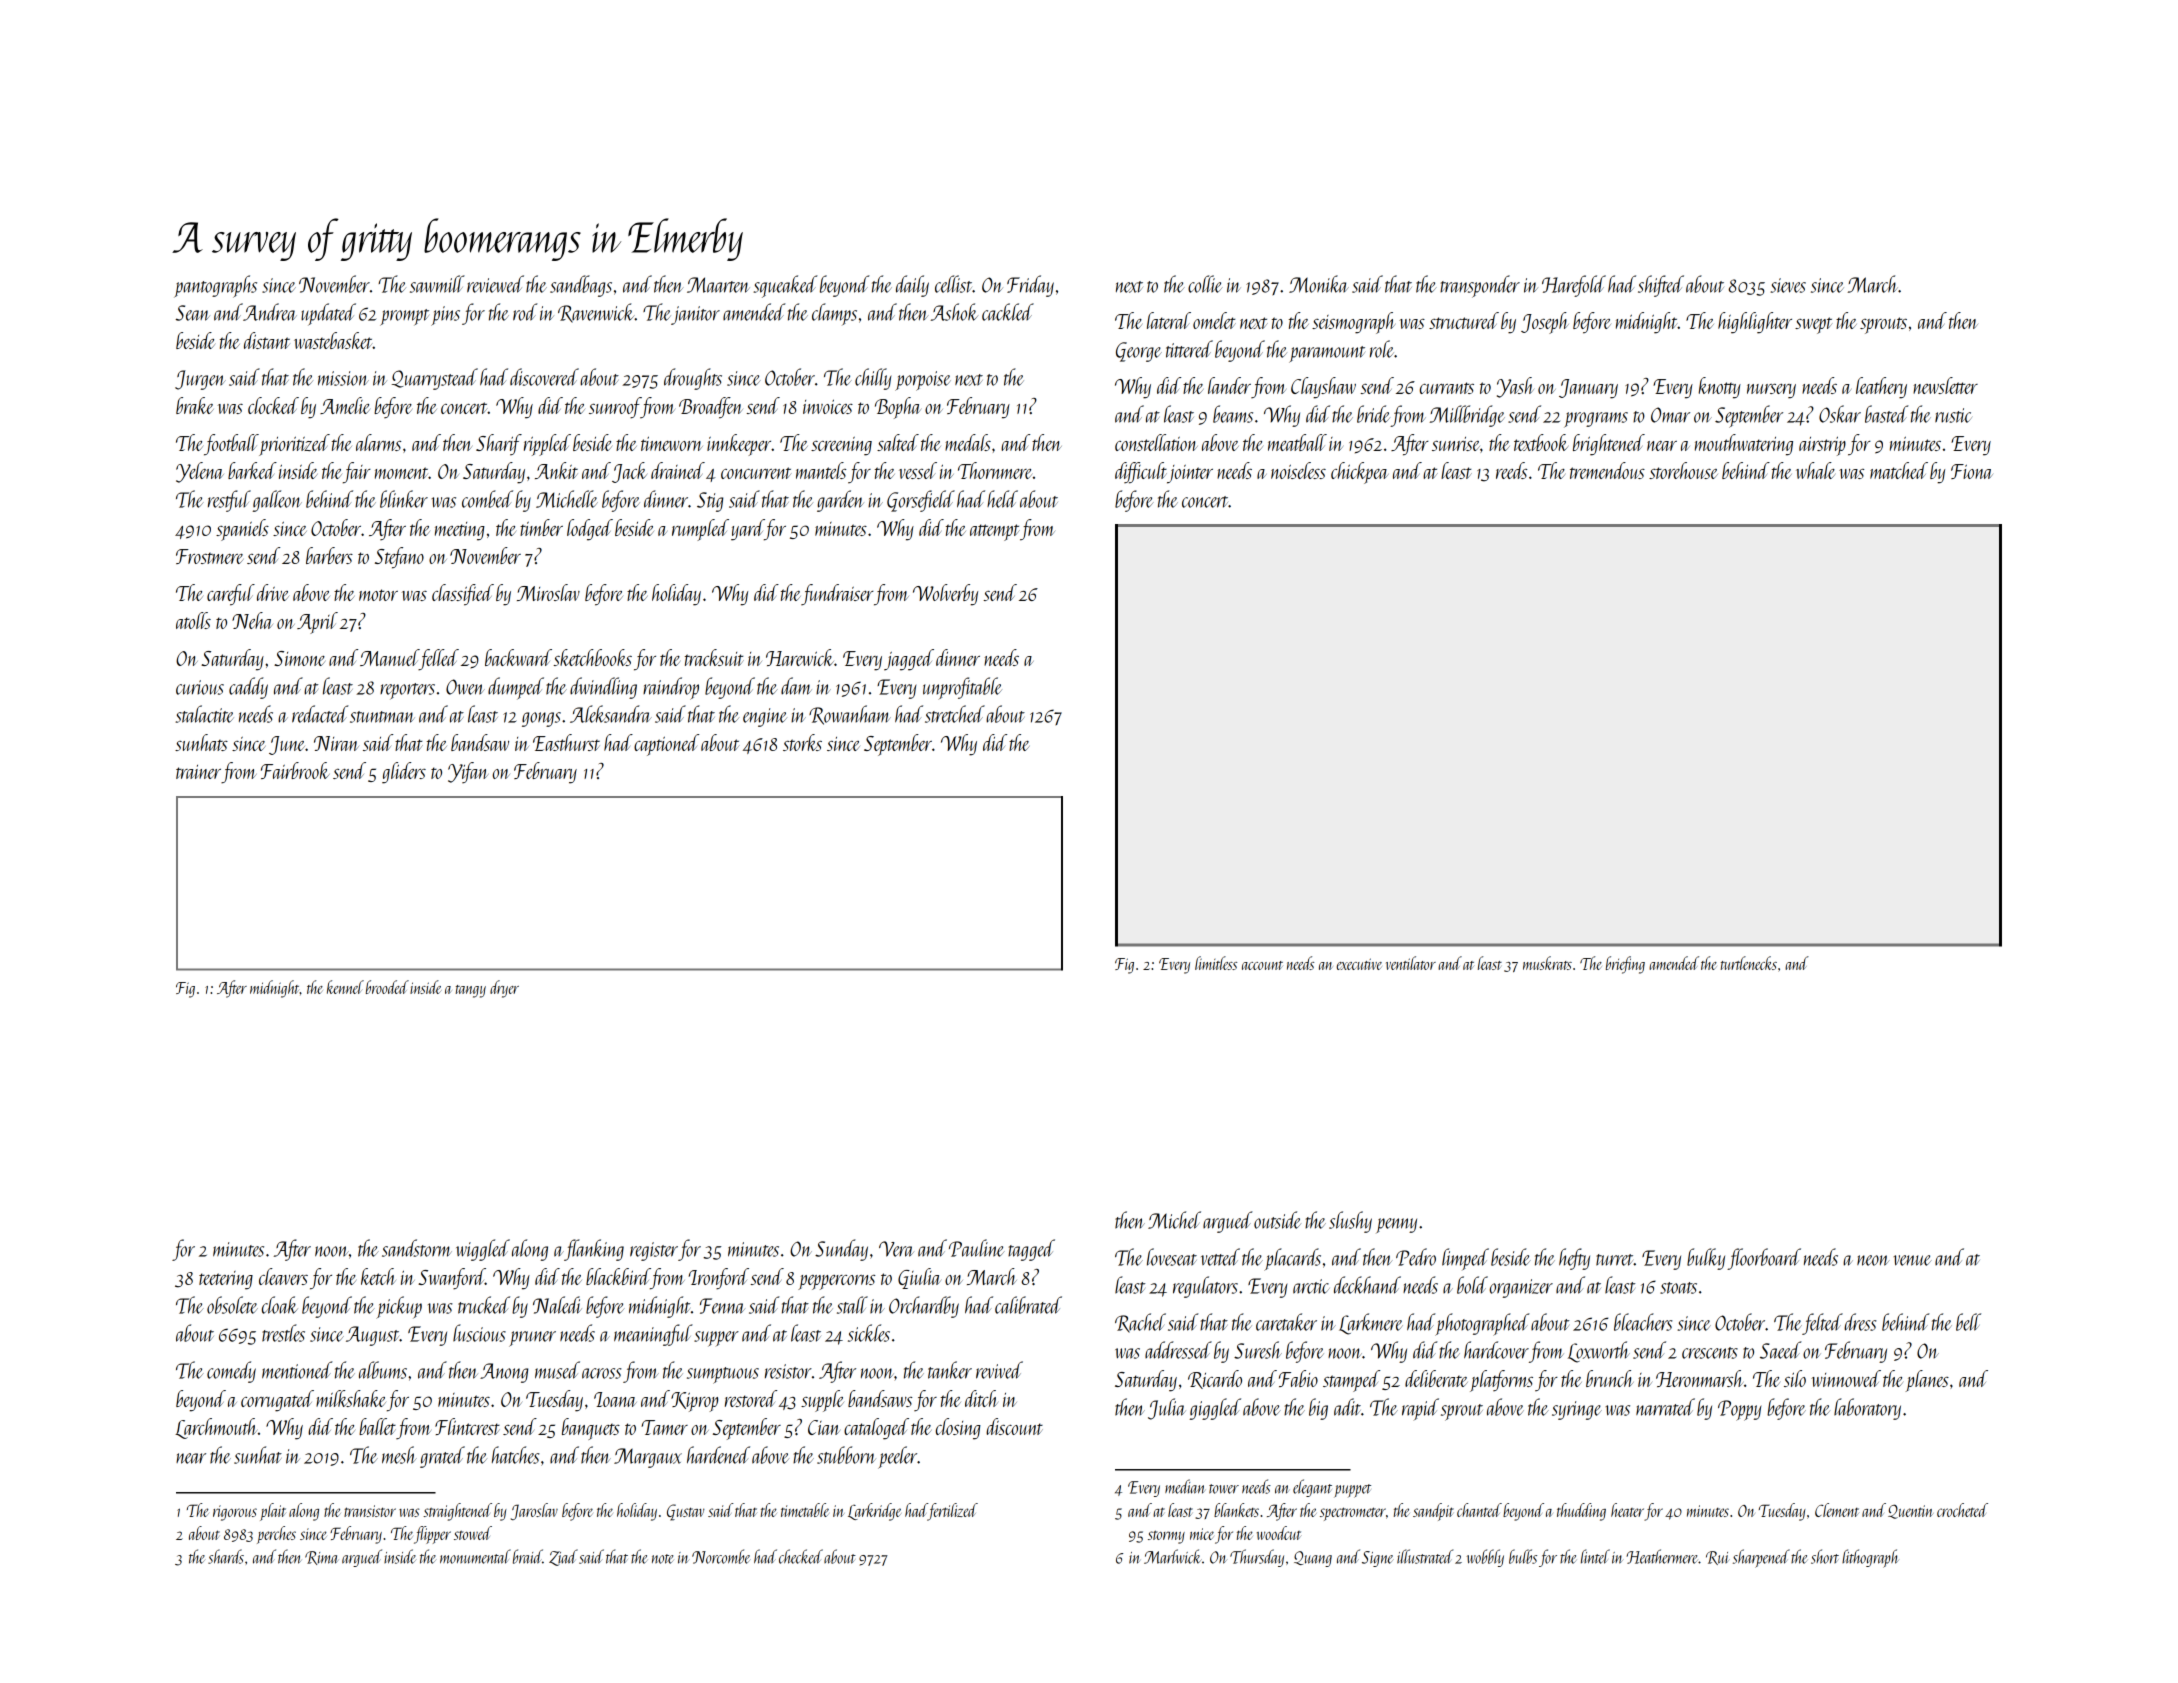  Describe the element at coordinates (1749, 963) in the document. I see `turtlenecks` at that location.
